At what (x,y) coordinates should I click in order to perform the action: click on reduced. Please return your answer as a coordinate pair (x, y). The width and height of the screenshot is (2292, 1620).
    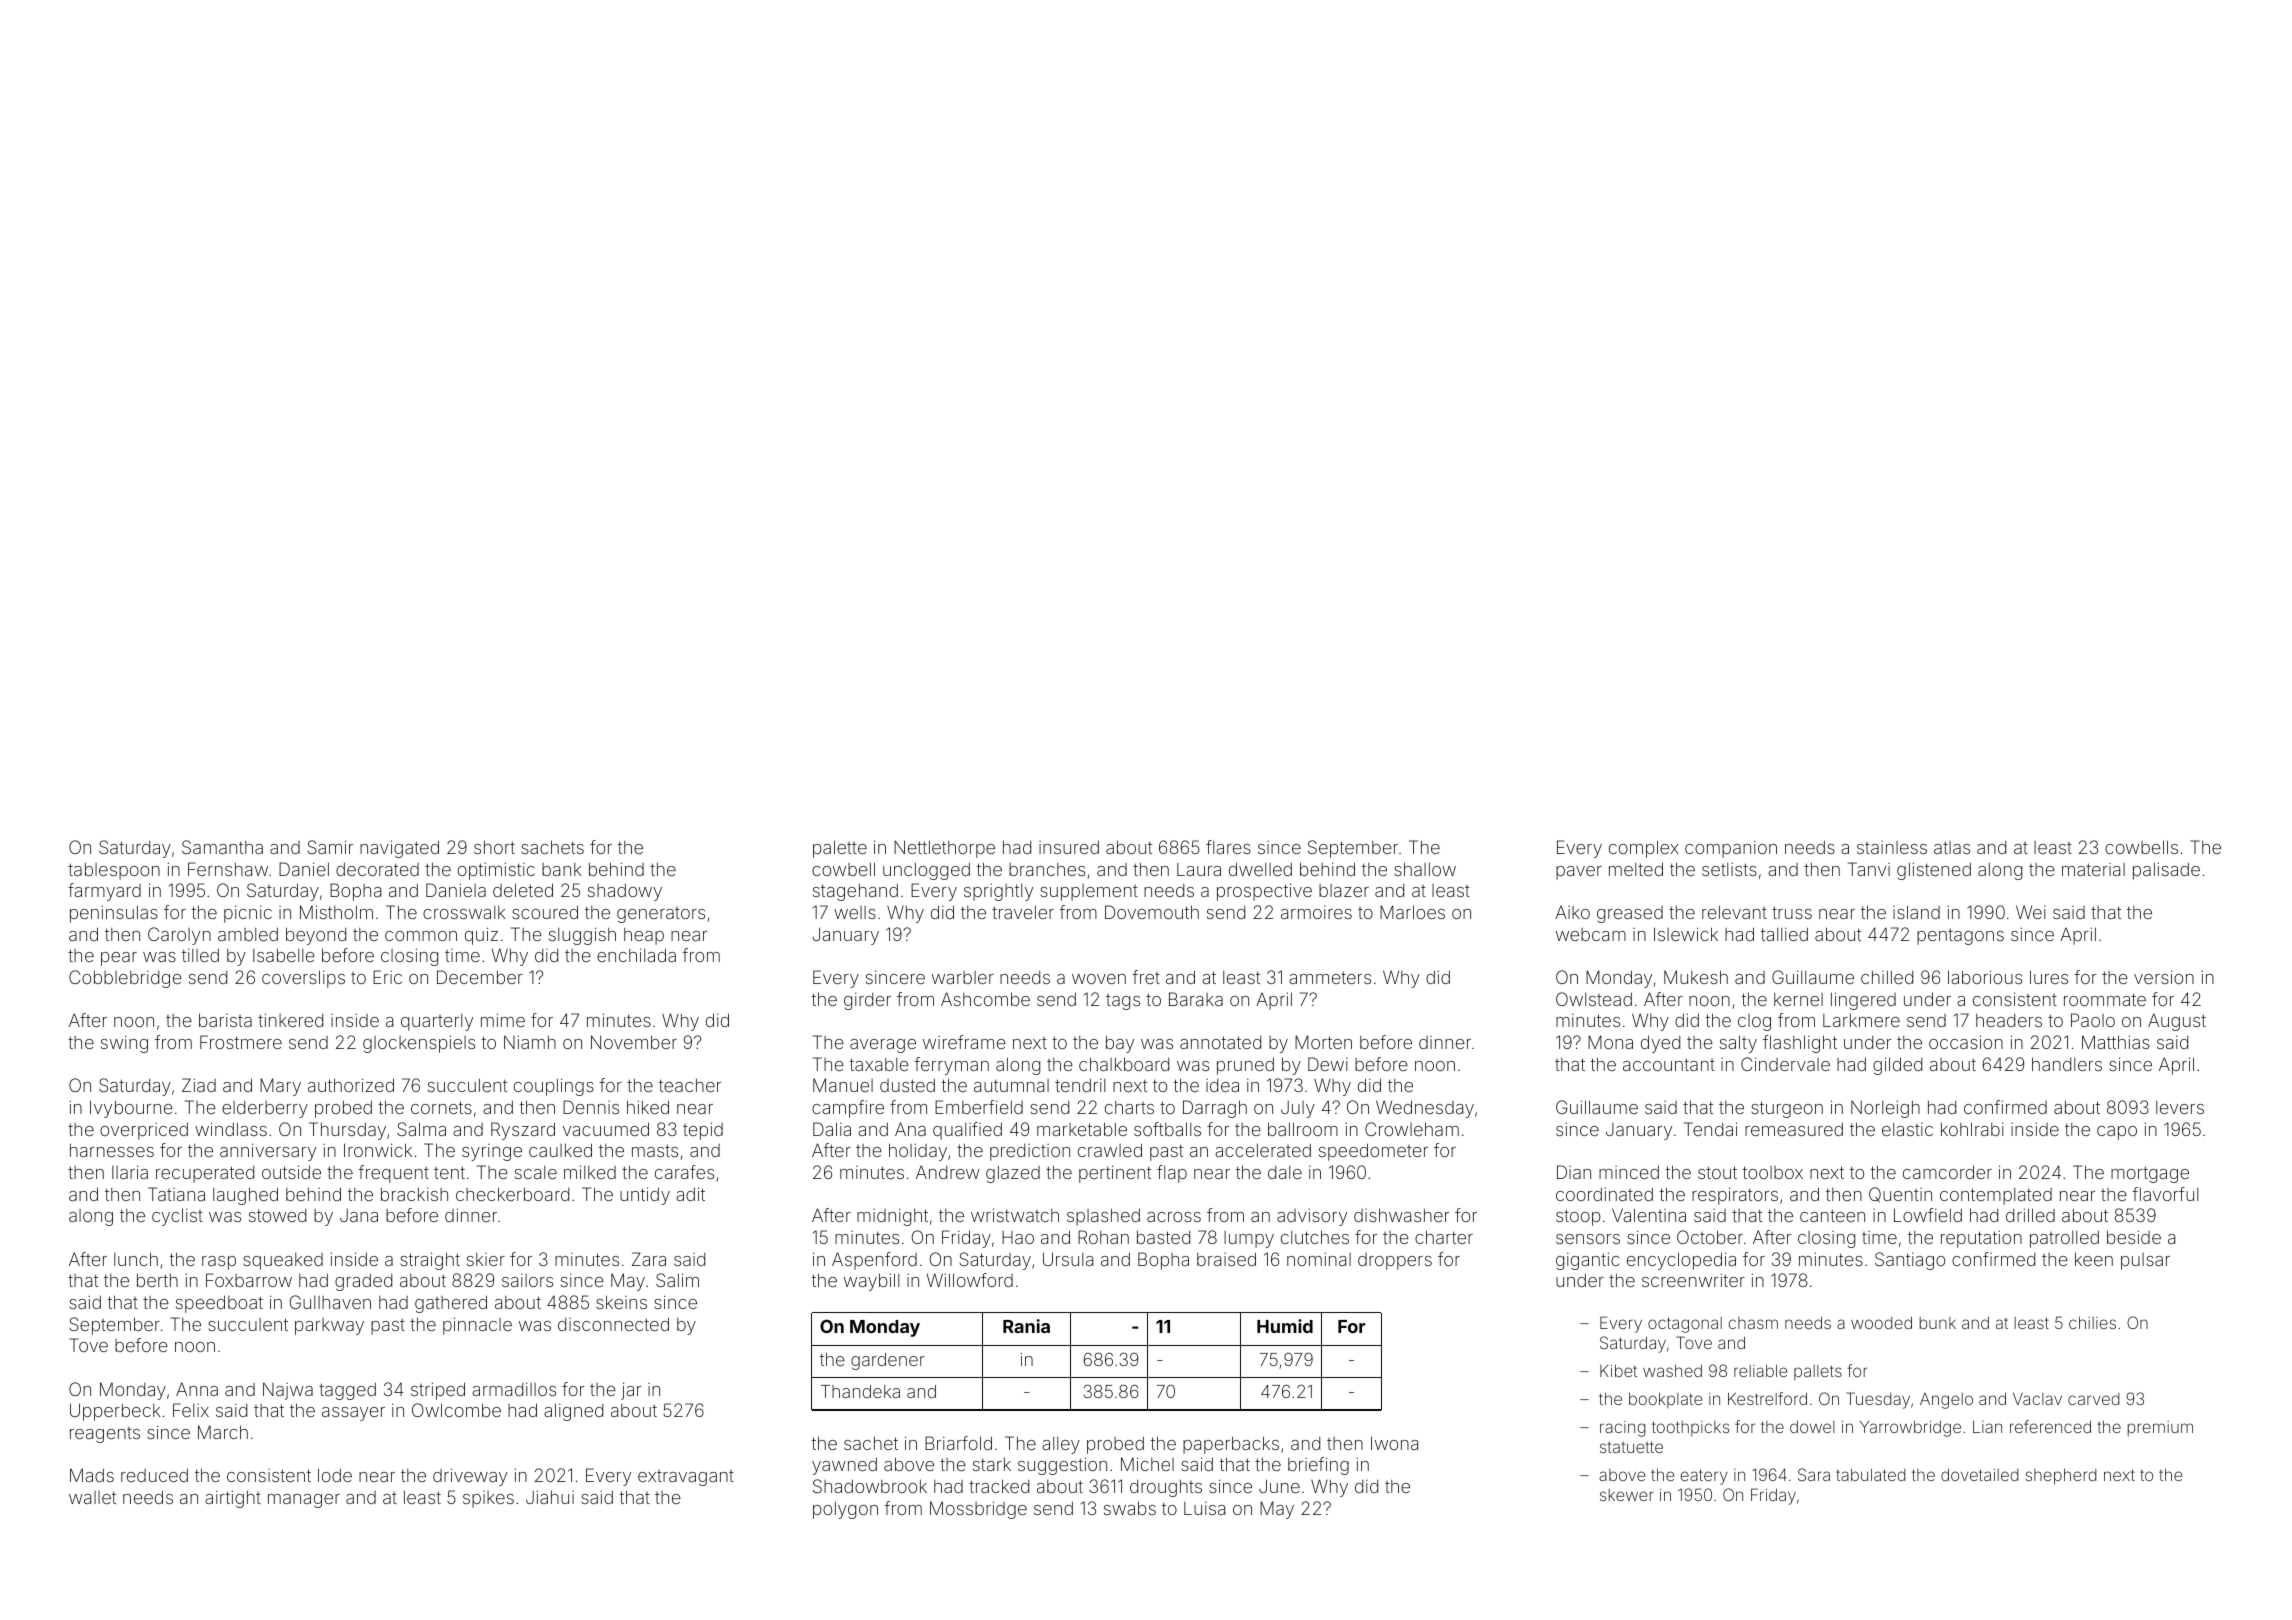
    Looking at the image, I should click on (154, 1475).
